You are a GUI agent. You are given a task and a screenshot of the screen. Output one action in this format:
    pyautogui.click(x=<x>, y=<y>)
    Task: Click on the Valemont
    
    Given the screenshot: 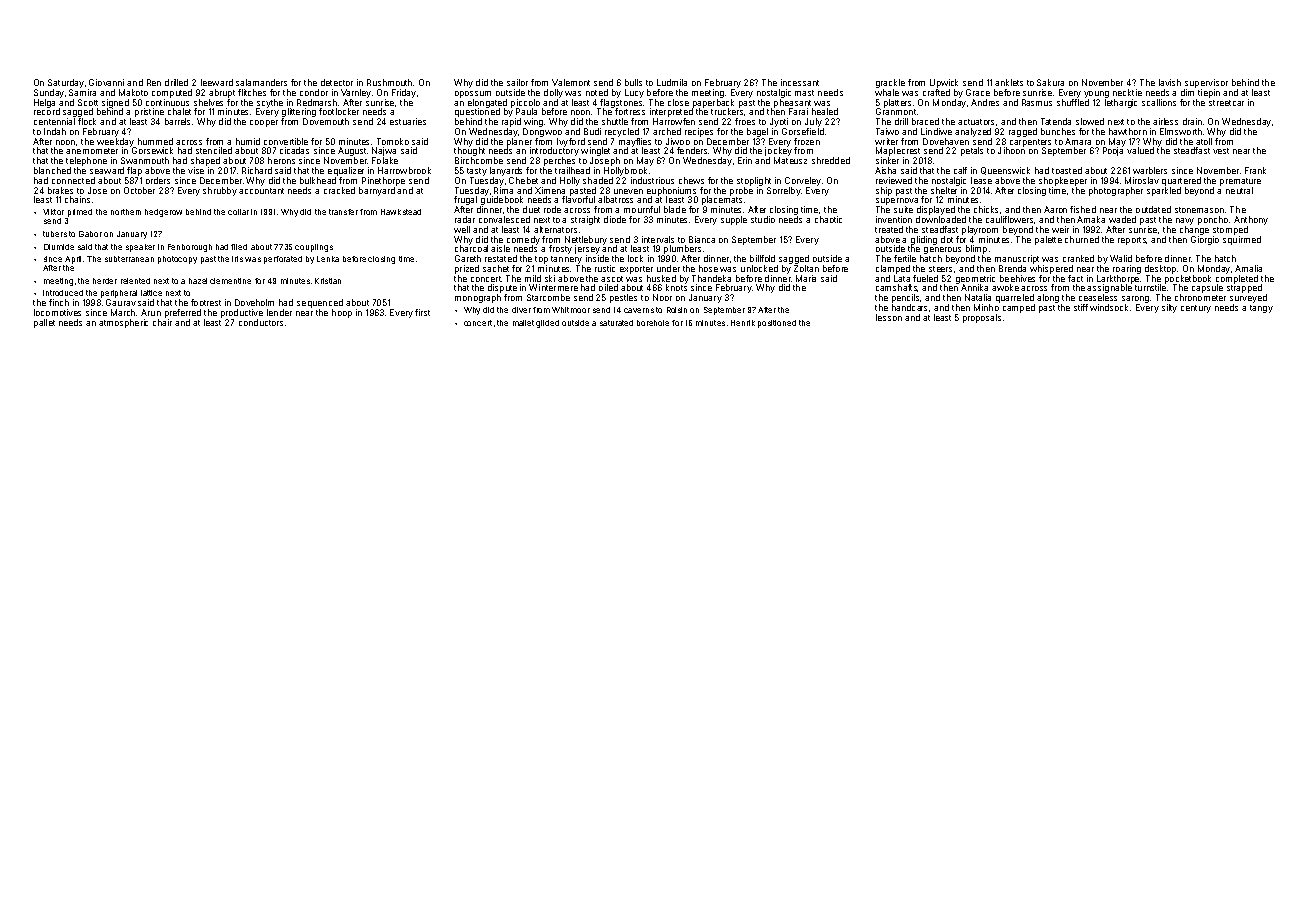 What is the action you would take?
    pyautogui.click(x=571, y=82)
